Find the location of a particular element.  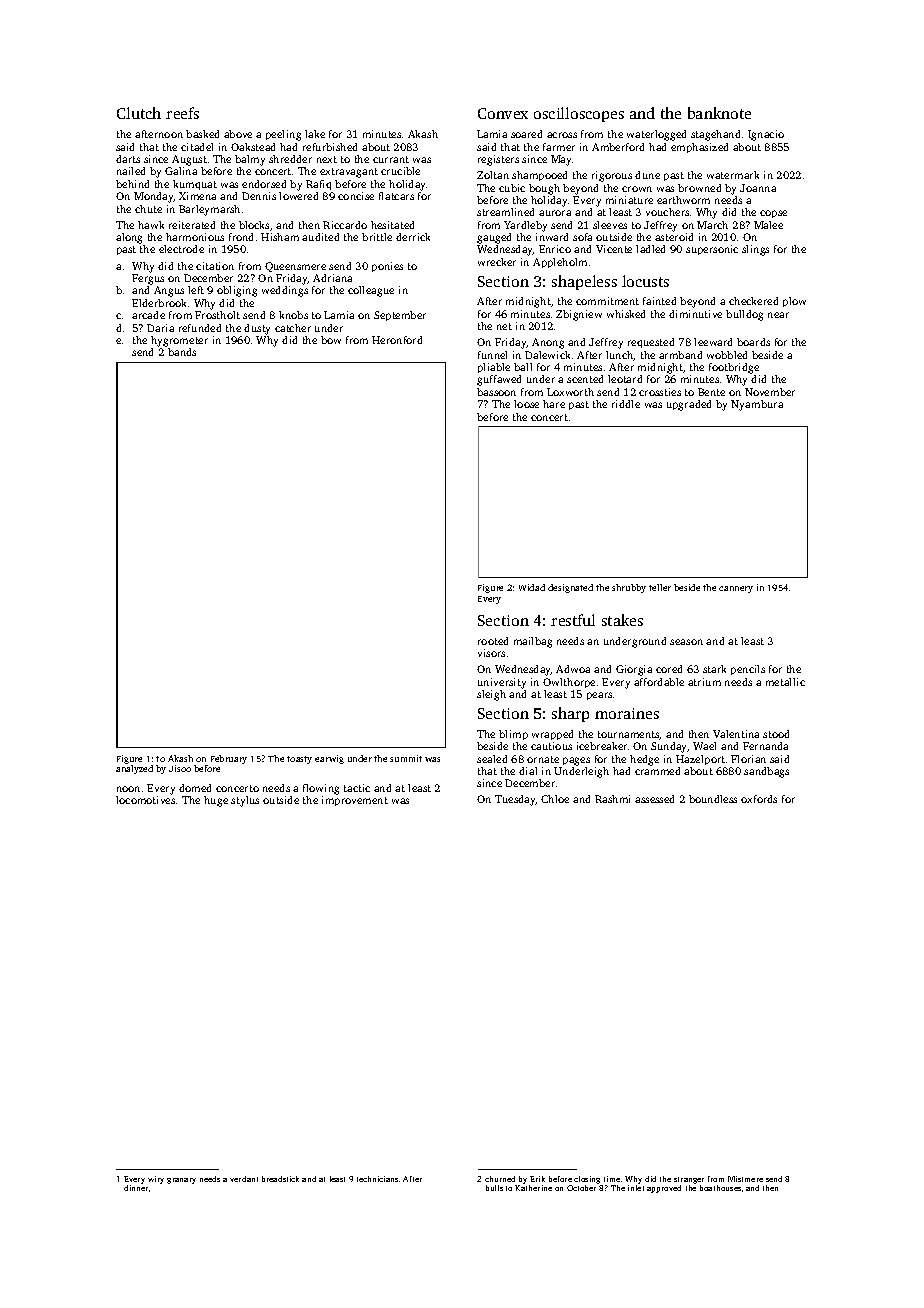

granary is located at coordinates (181, 1181).
